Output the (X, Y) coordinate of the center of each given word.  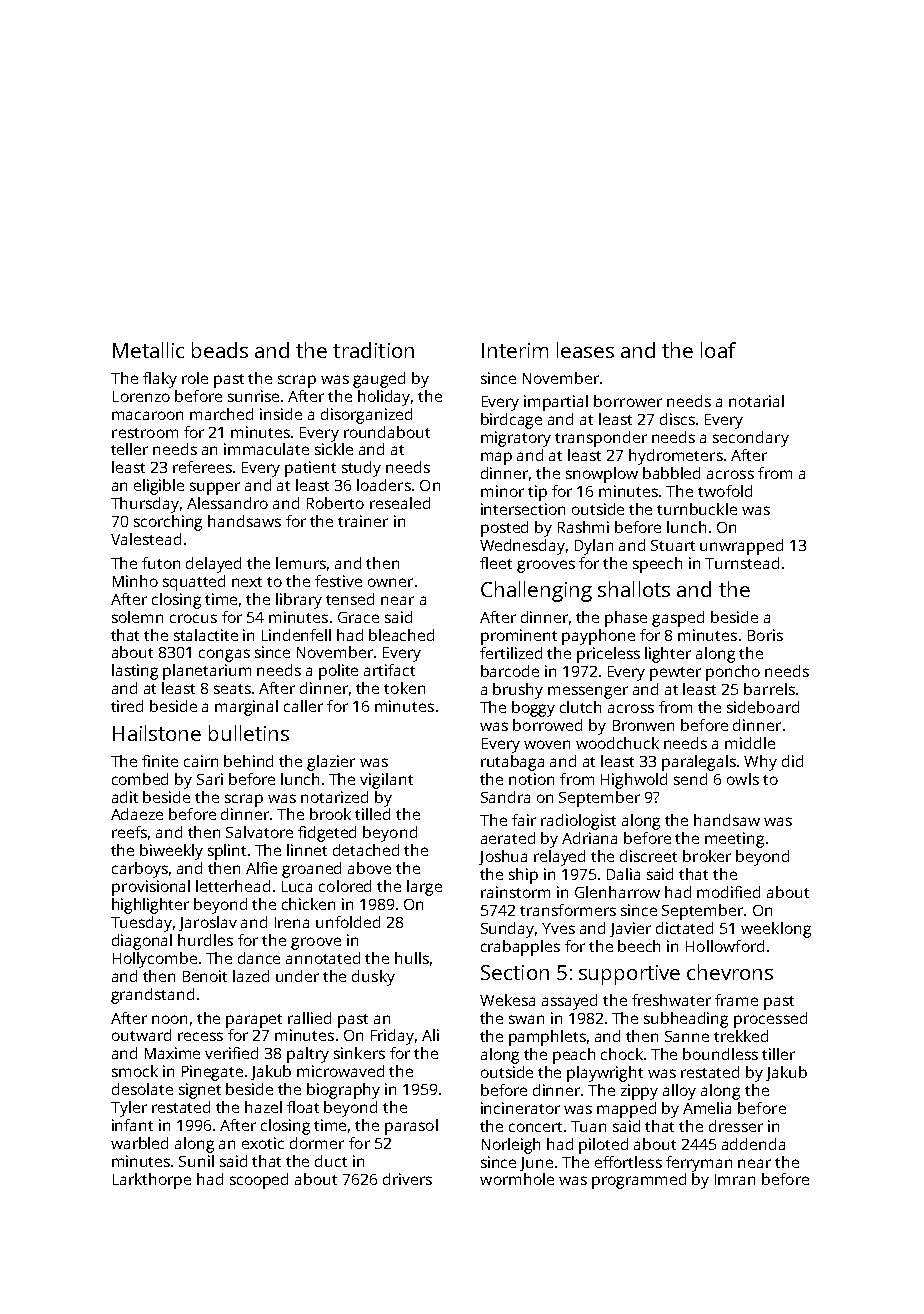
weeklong (776, 930)
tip (537, 493)
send (690, 779)
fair (524, 820)
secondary (751, 439)
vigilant (386, 781)
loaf (718, 350)
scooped (259, 1181)
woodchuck (617, 743)
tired (127, 706)
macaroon (147, 415)
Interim (515, 350)
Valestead (146, 539)
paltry (308, 1055)
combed (140, 779)
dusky (373, 978)
